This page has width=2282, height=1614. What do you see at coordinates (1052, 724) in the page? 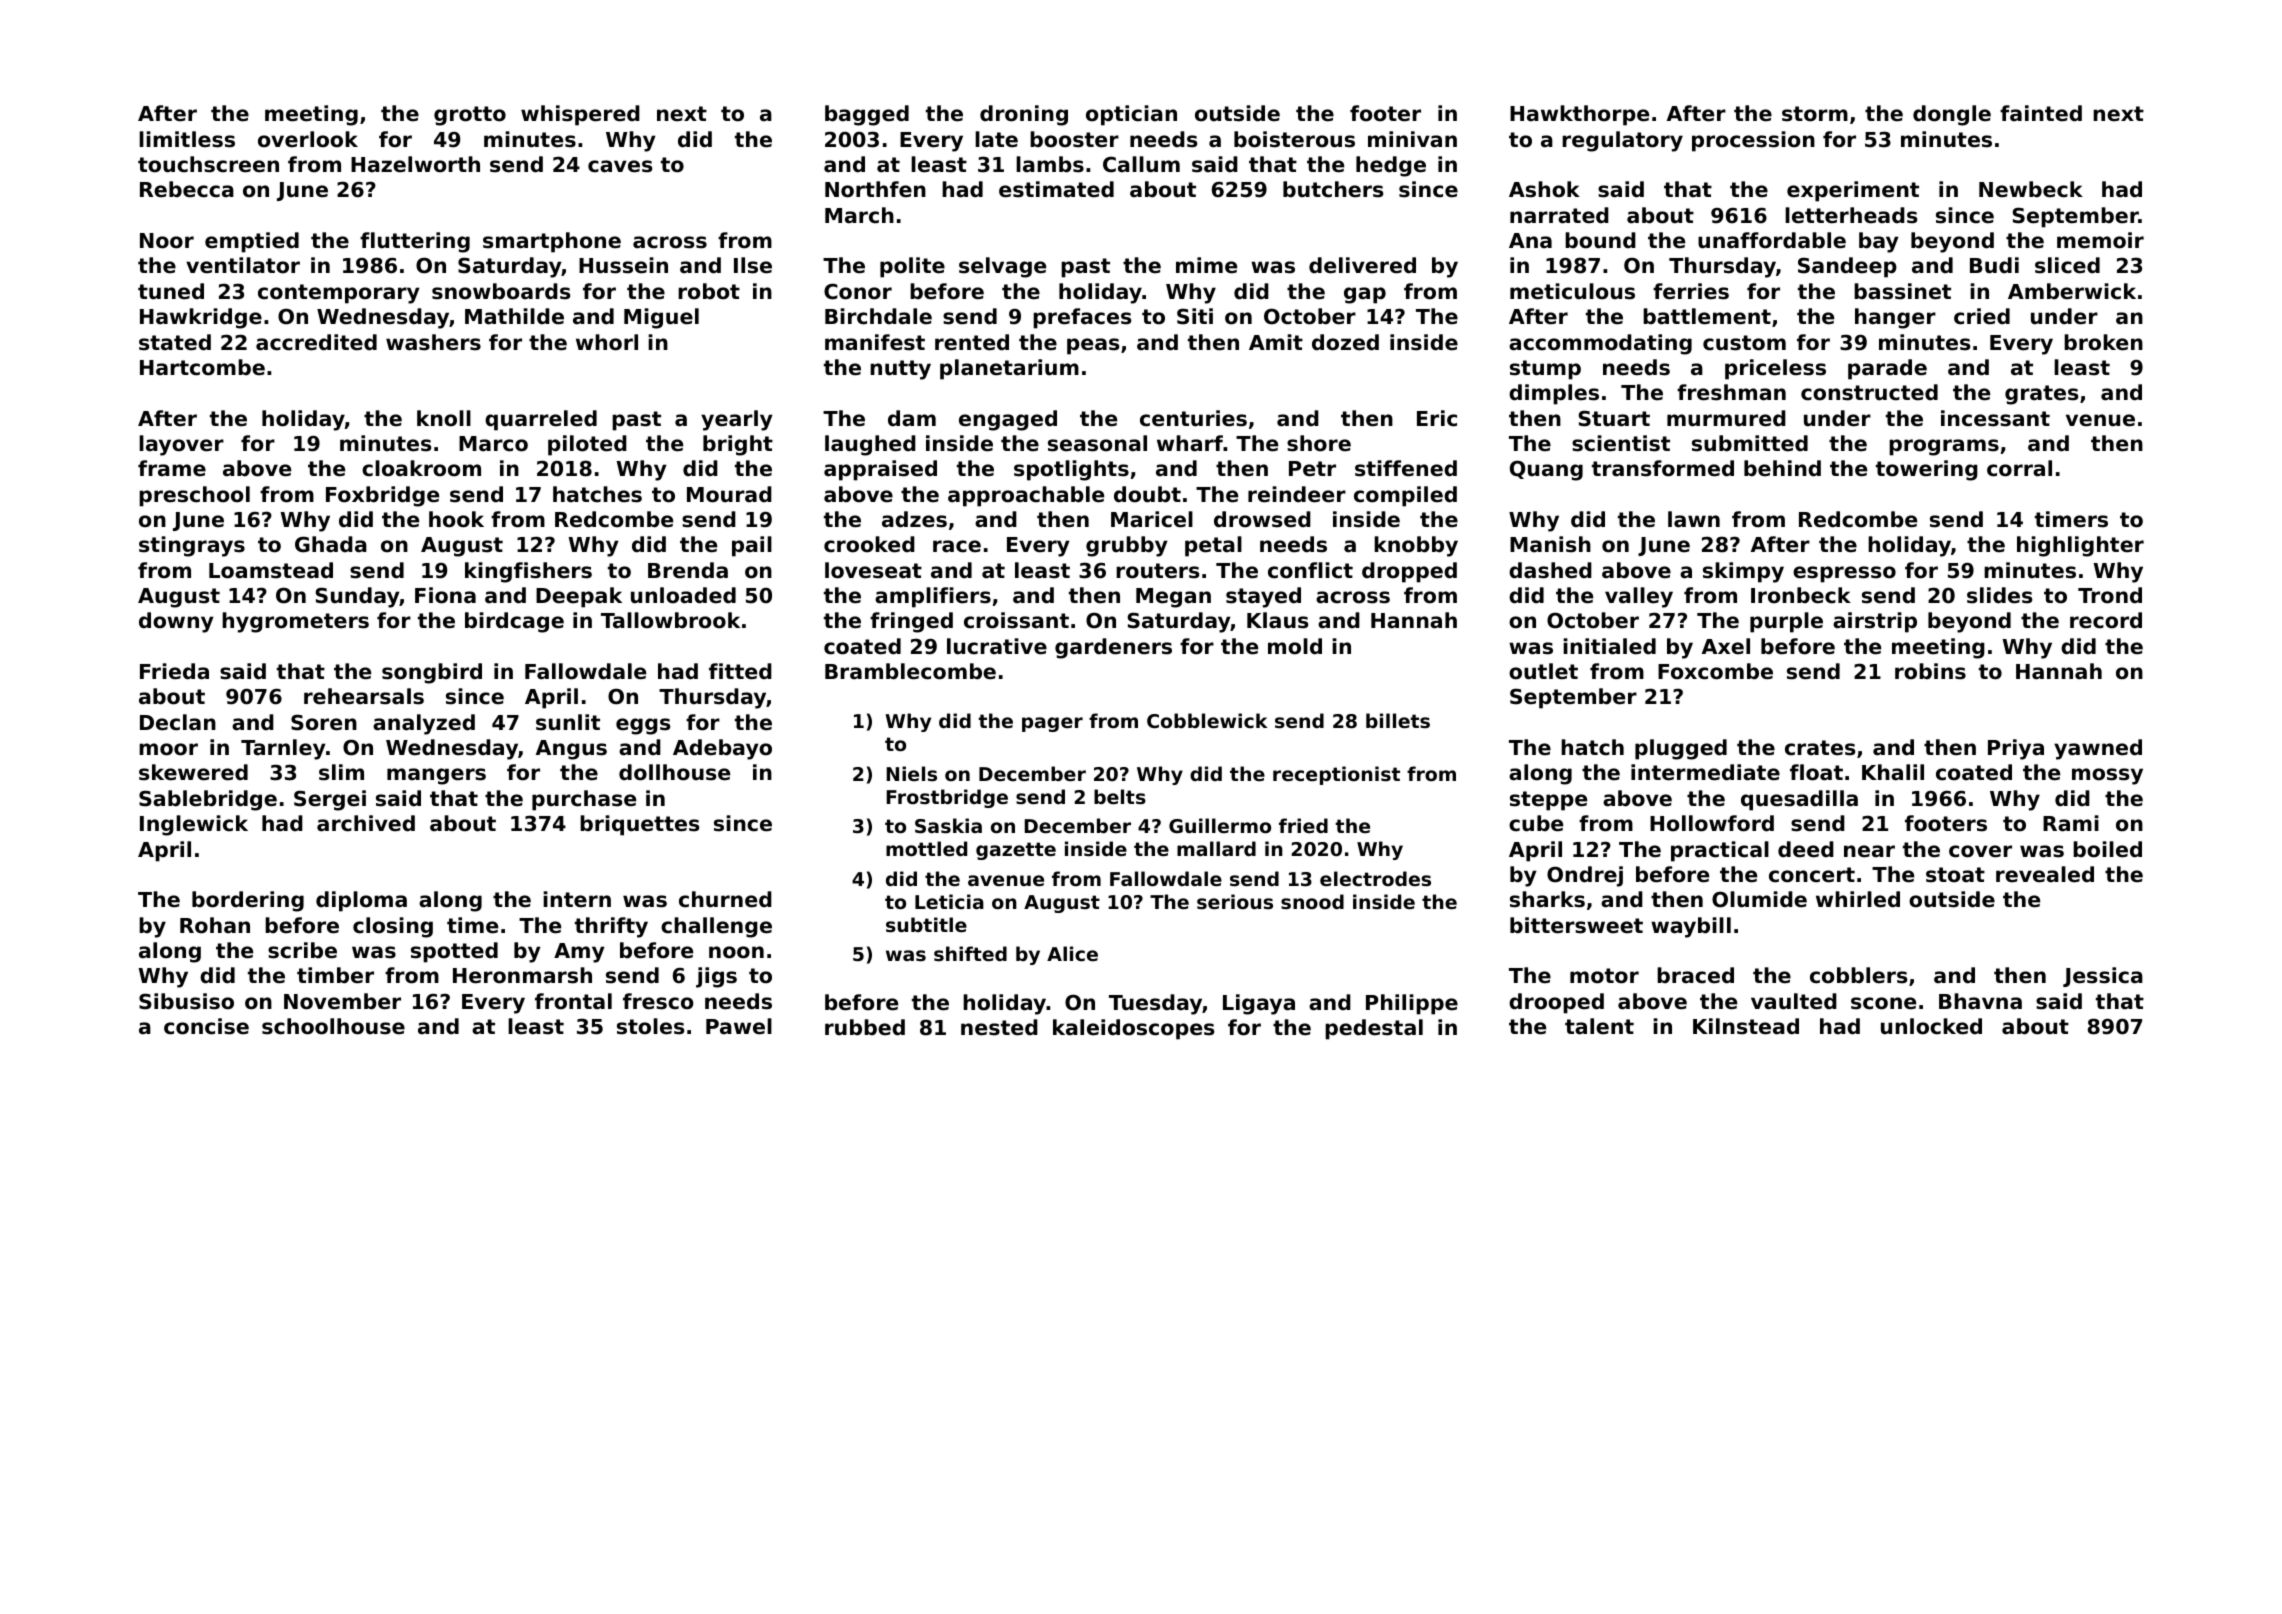
I see `pager` at bounding box center [1052, 724].
